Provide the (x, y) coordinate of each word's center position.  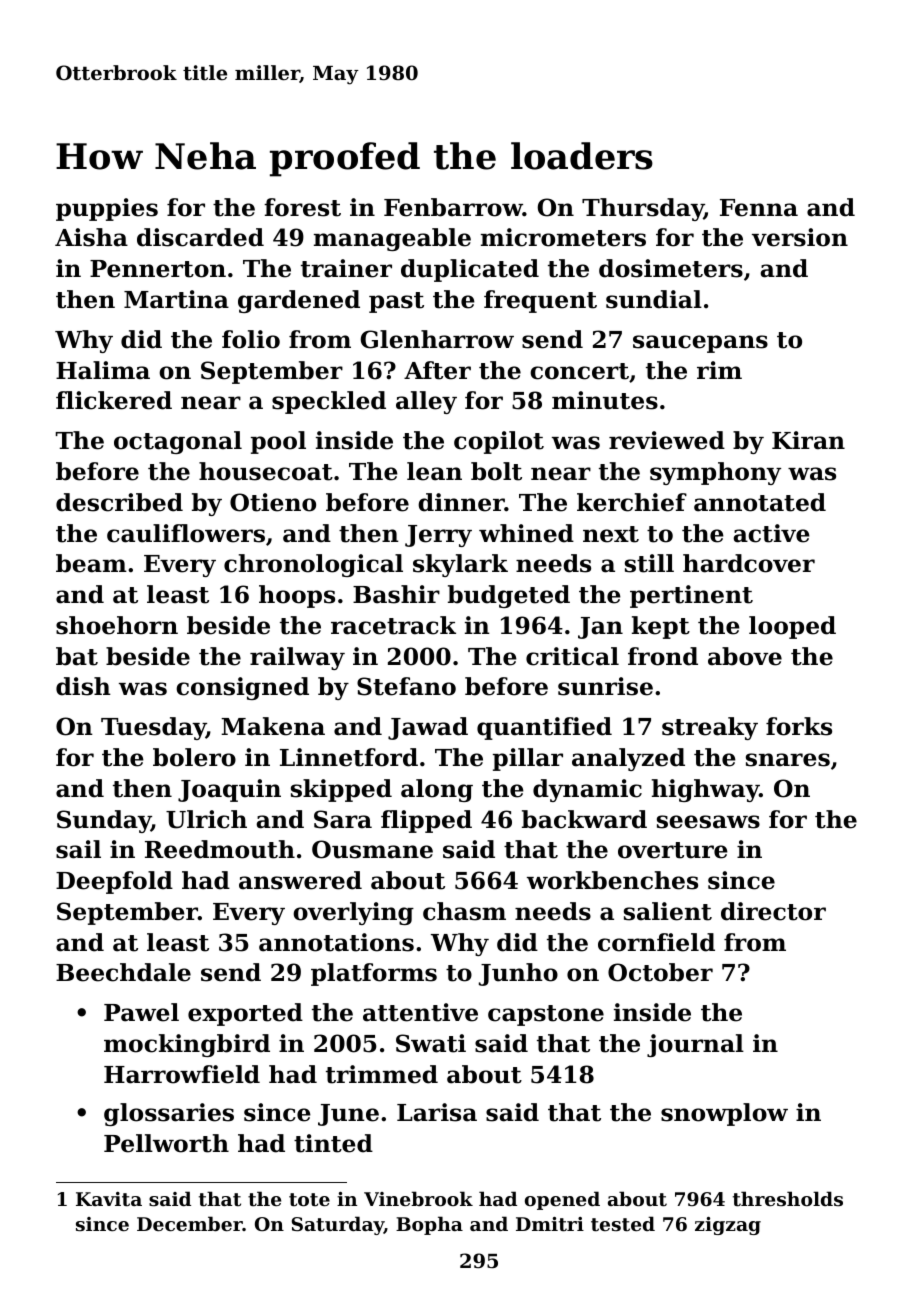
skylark (460, 565)
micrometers (563, 237)
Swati (431, 1043)
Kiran (808, 440)
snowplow (724, 1114)
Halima (103, 370)
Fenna (759, 208)
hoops (297, 596)
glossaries (169, 1114)
